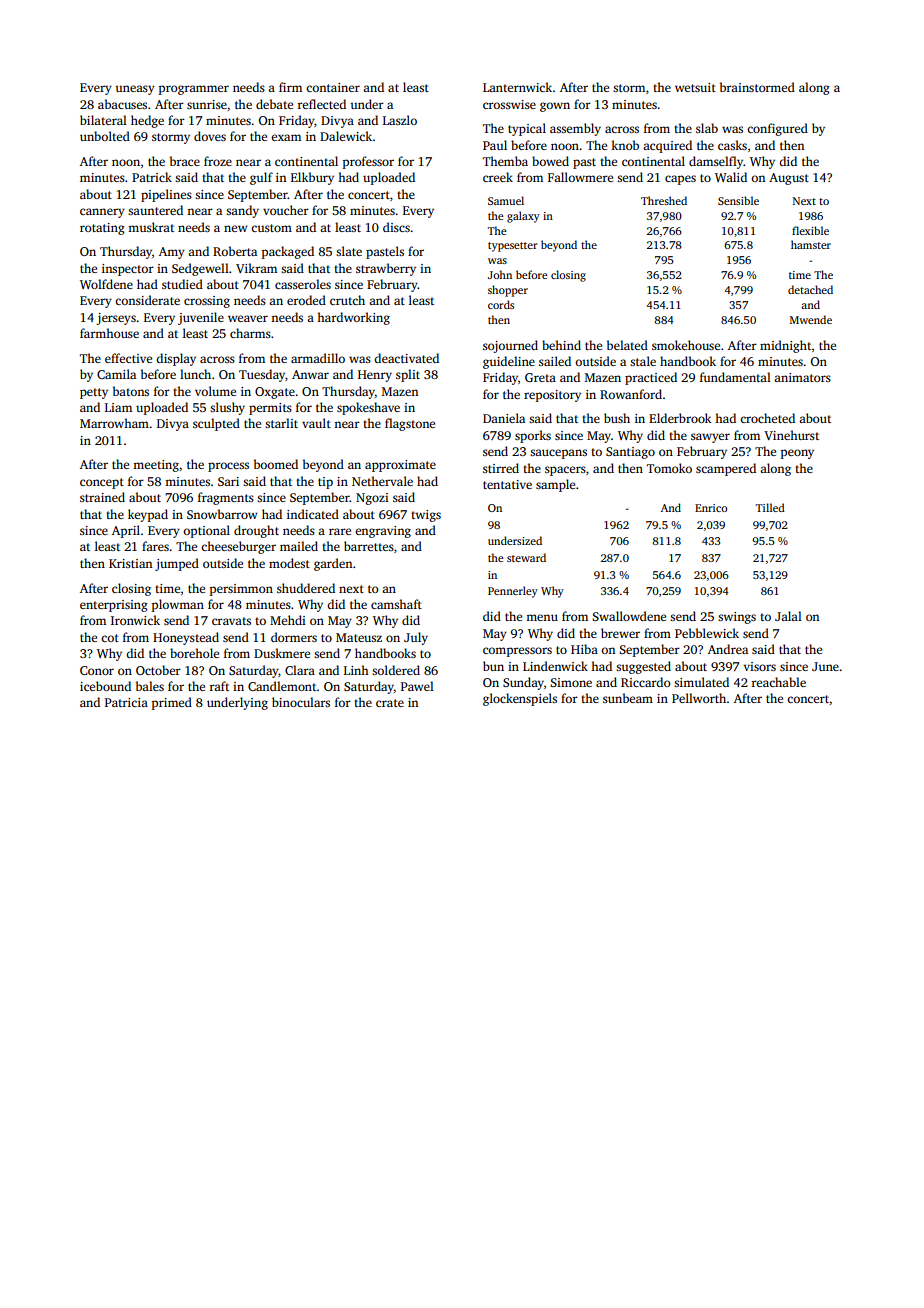 The height and width of the page is (1308, 924). What do you see at coordinates (508, 291) in the page?
I see `shopper` at bounding box center [508, 291].
